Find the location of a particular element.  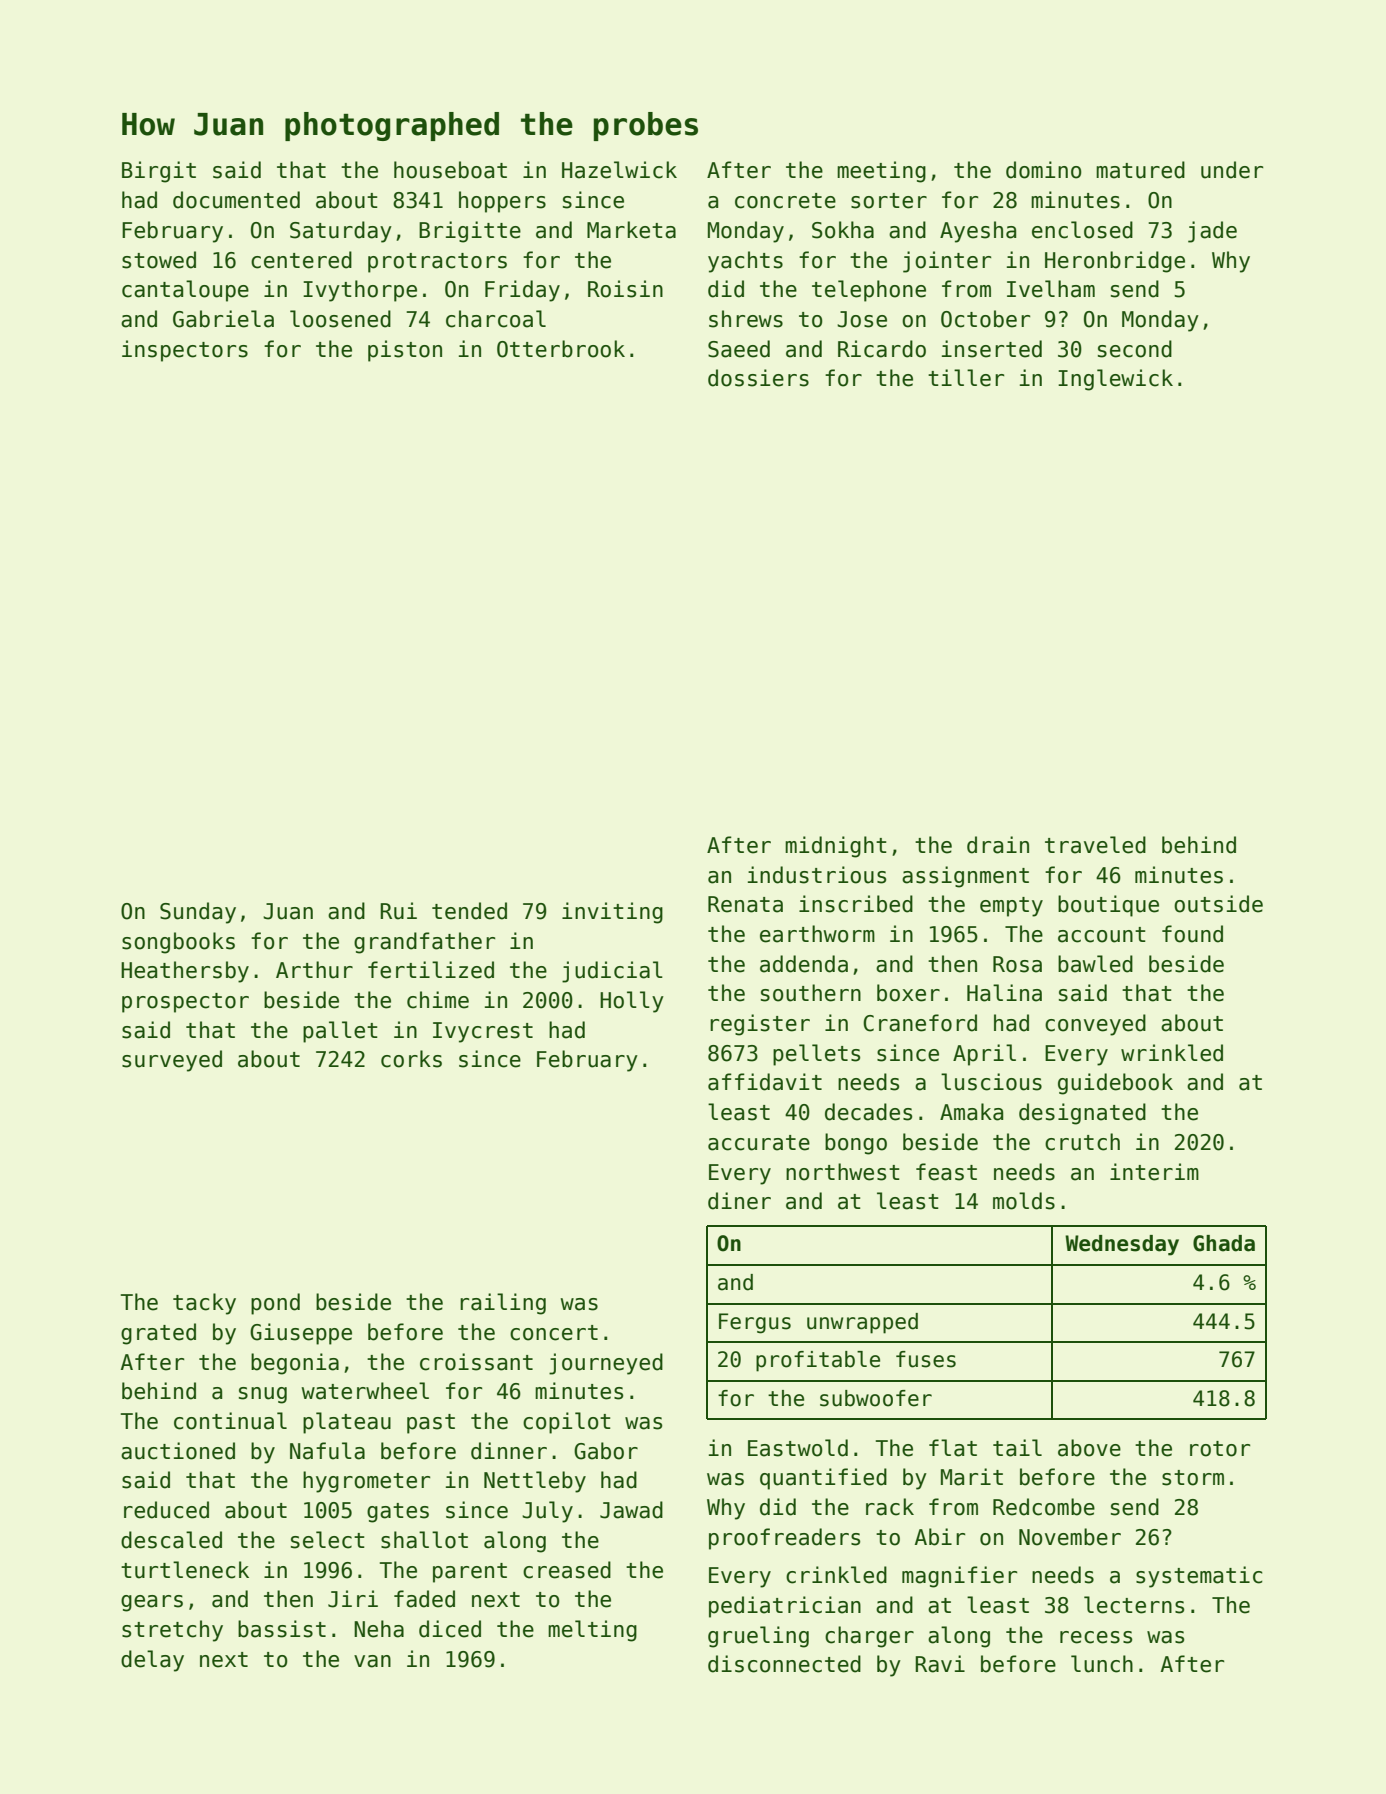

meeting is located at coordinates (881, 172).
